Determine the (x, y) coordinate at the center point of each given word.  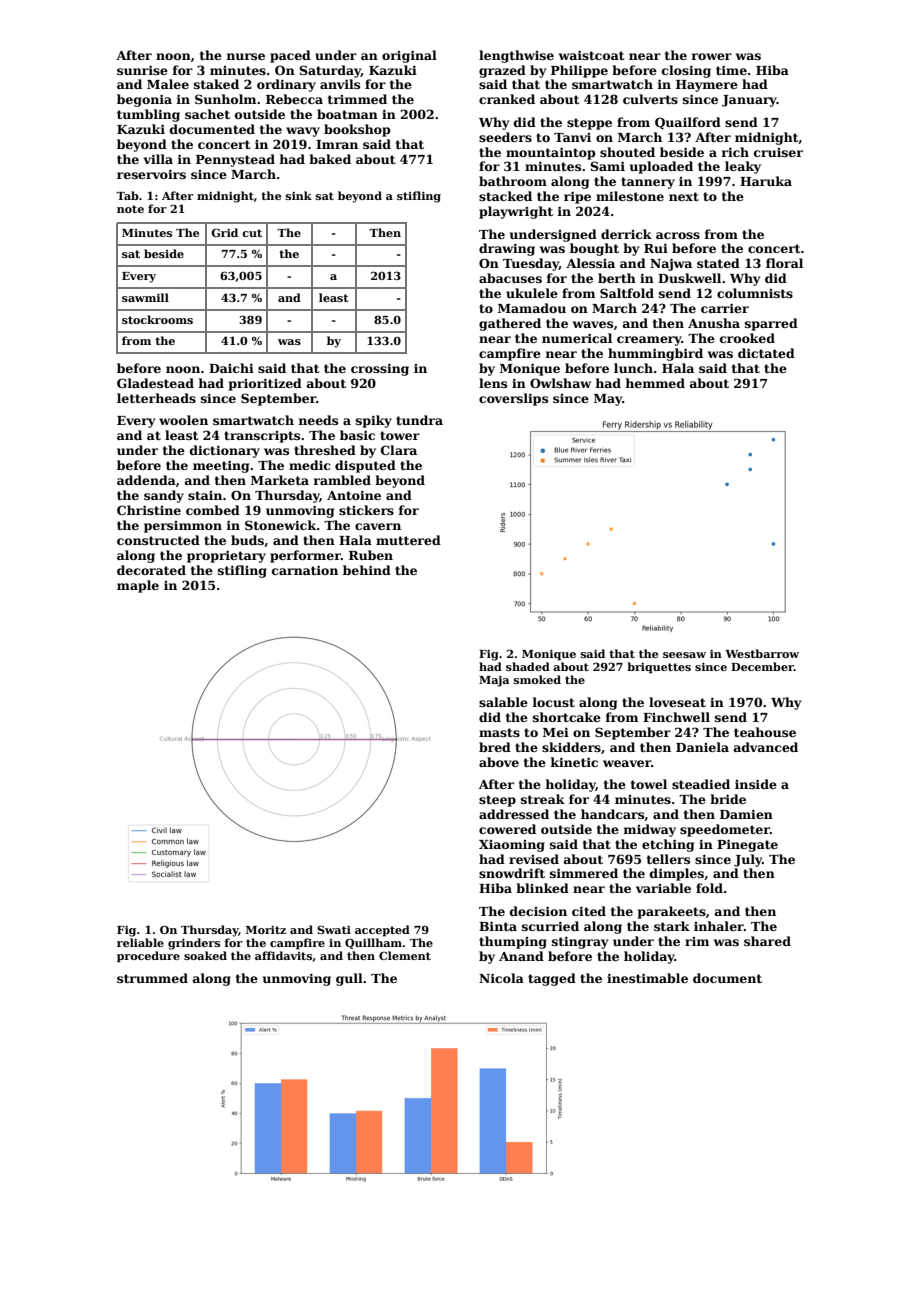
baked (330, 159)
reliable (140, 942)
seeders (505, 137)
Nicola (501, 978)
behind (367, 570)
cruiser (778, 152)
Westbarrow (762, 653)
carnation (305, 570)
